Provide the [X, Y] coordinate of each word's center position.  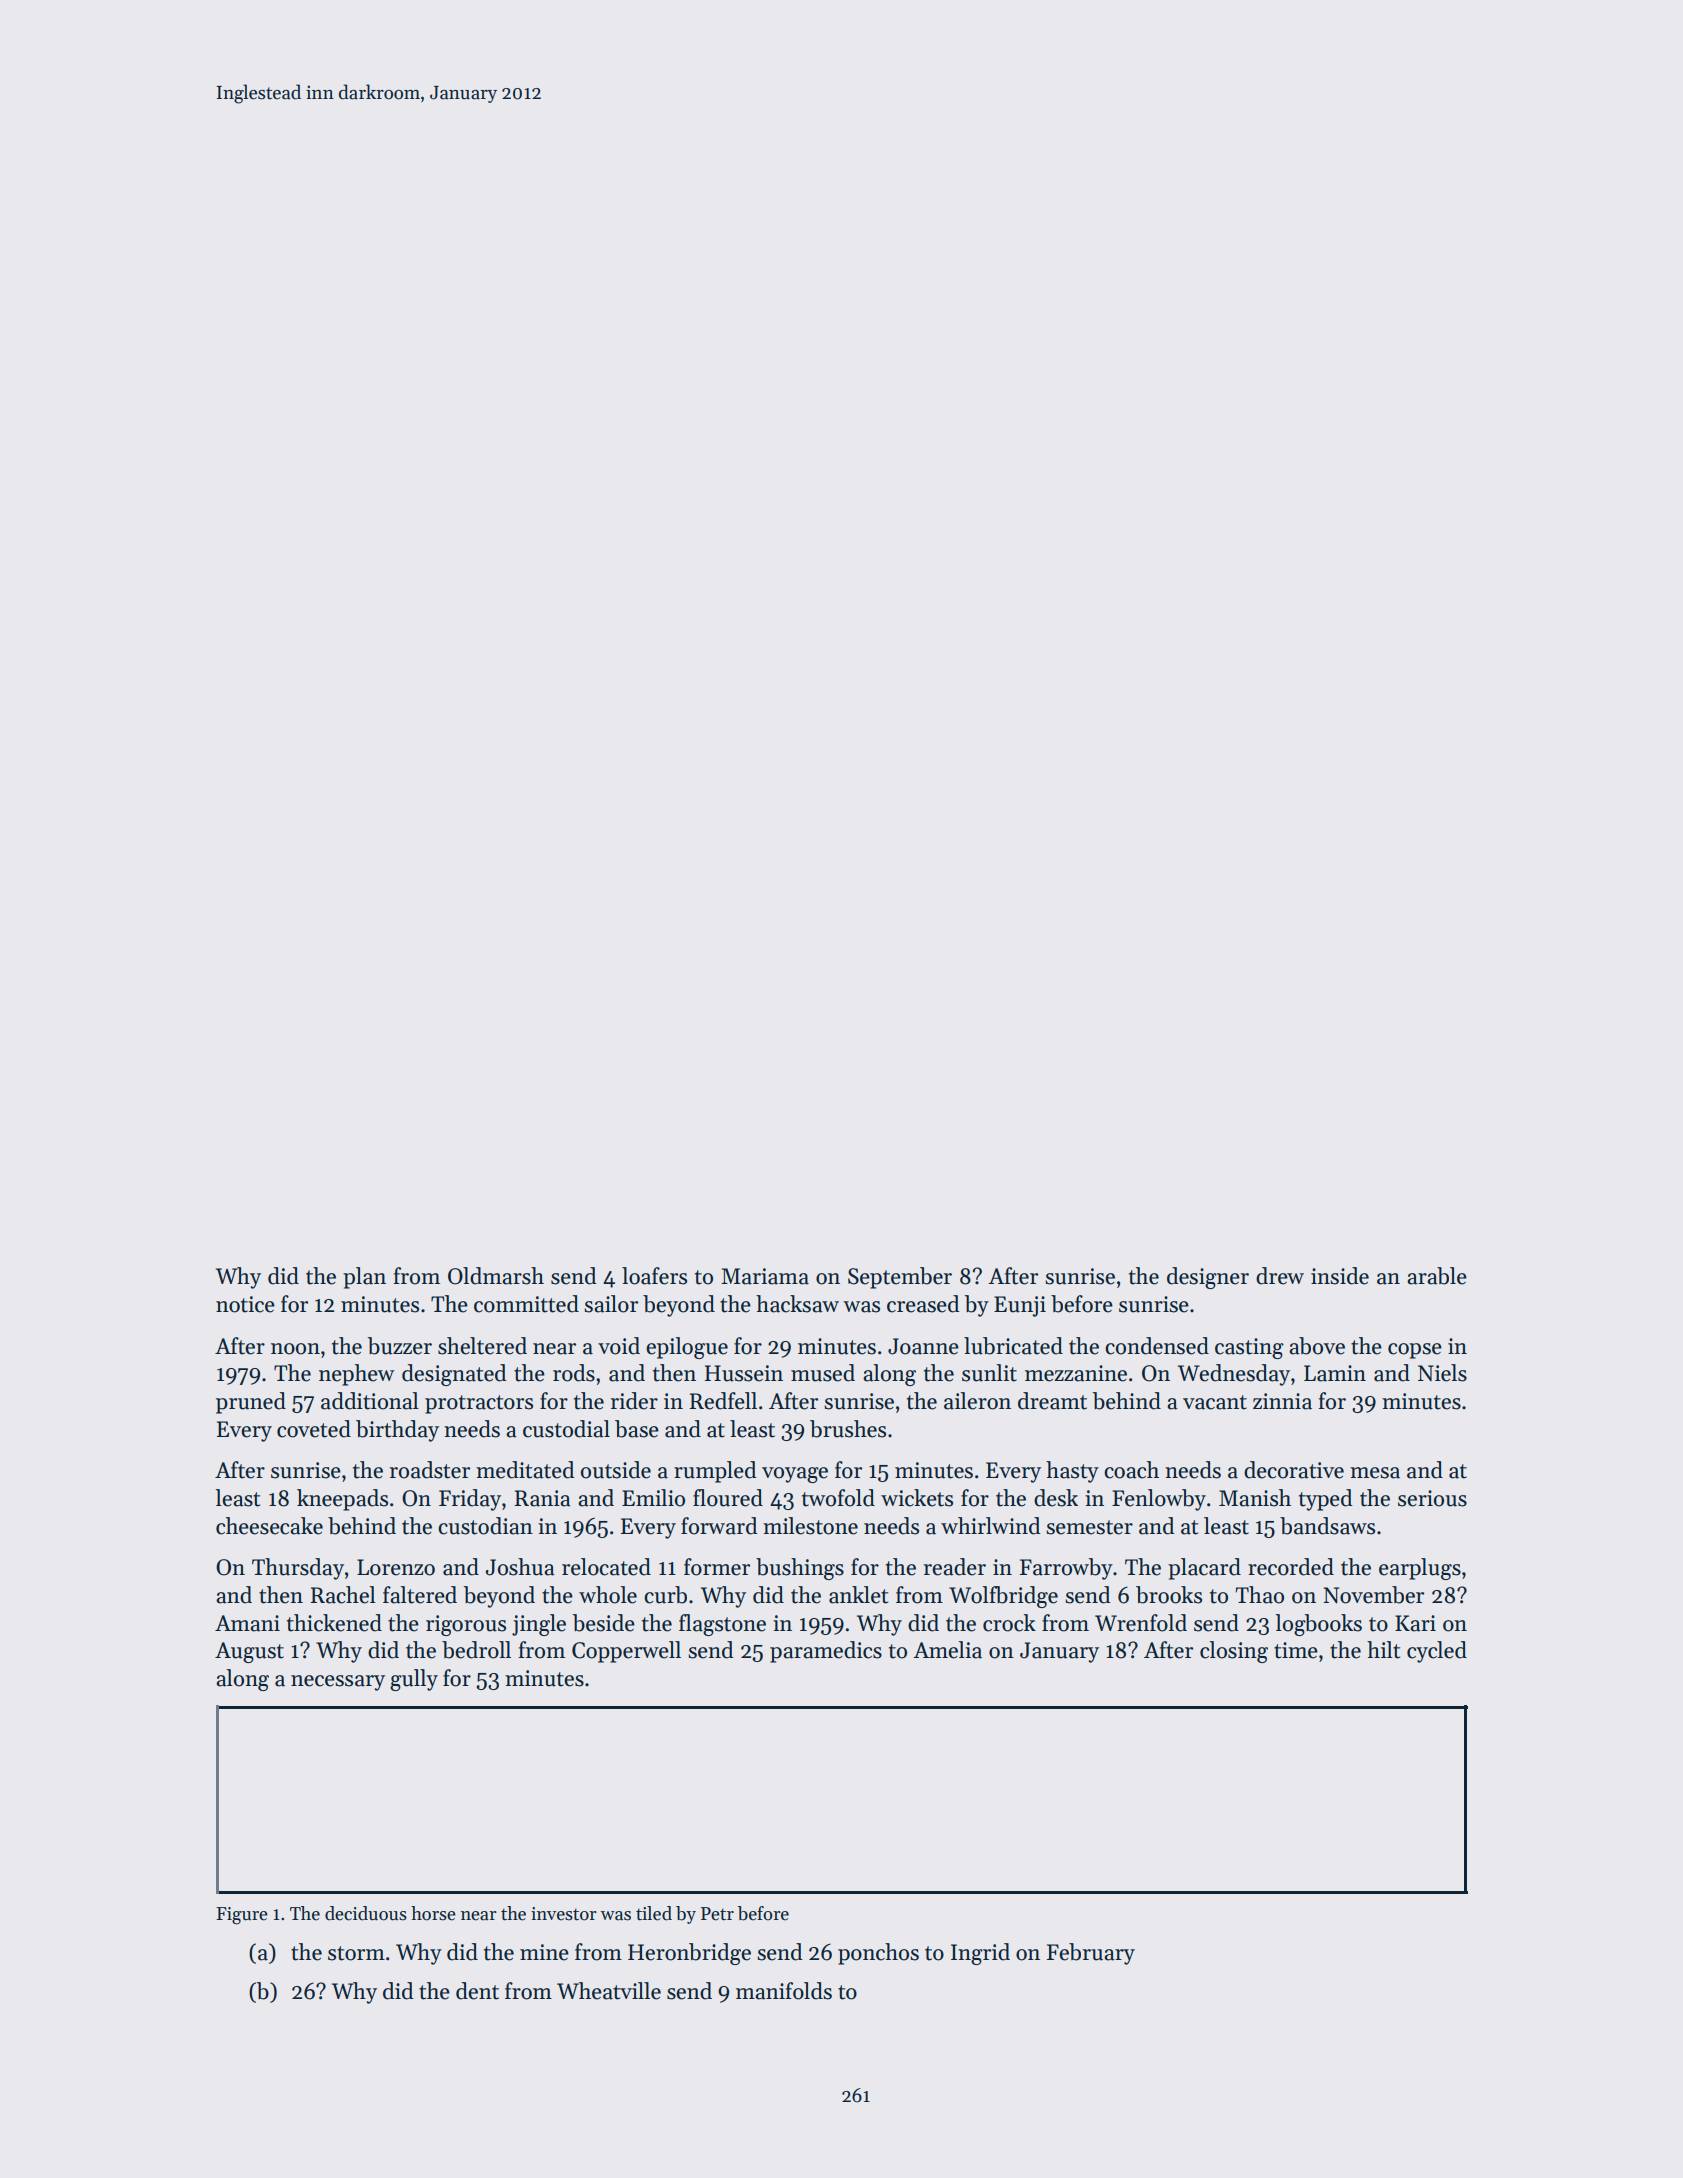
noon [295, 1349]
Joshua [520, 1567]
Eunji [1020, 1306]
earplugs [1420, 1569]
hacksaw [797, 1304]
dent [477, 1991]
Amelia [947, 1650]
